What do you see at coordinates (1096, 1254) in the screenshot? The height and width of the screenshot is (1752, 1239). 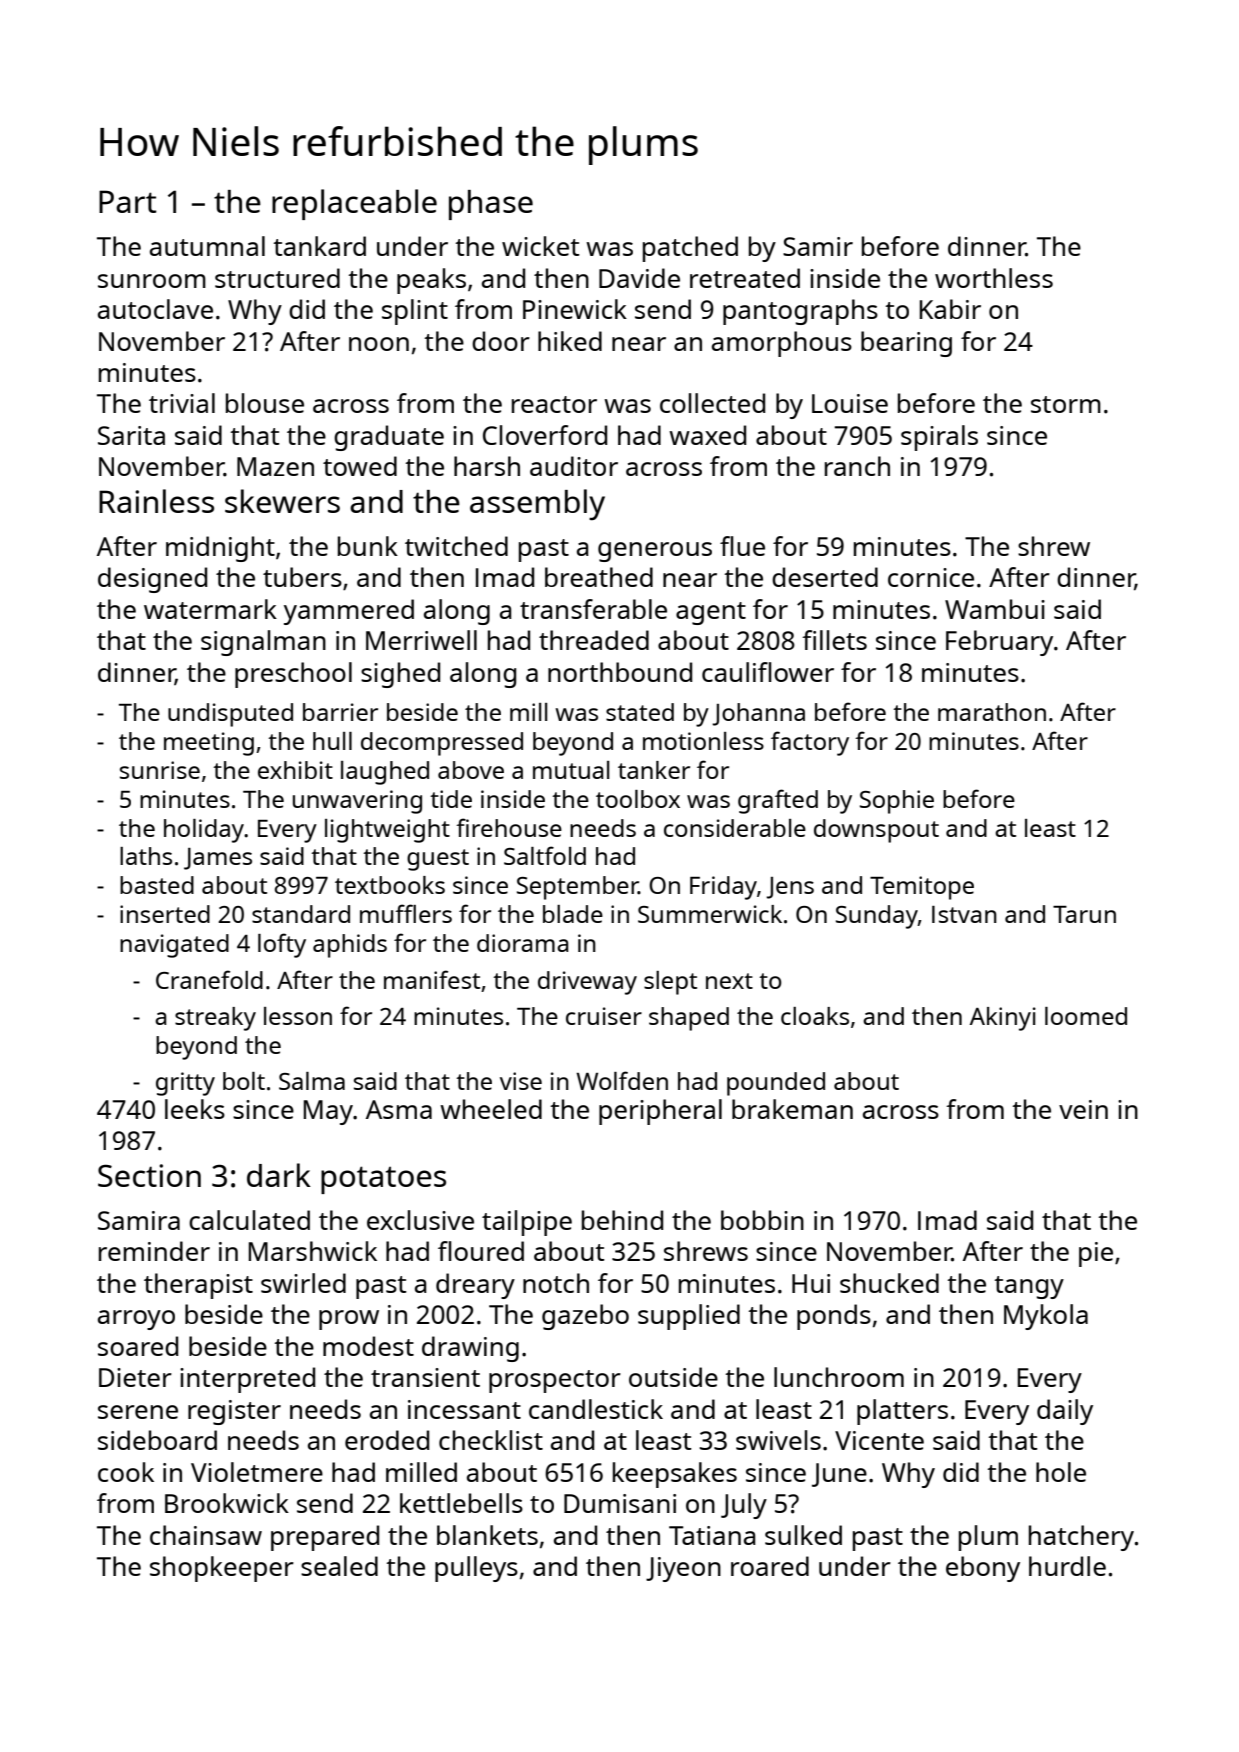 I see `pie` at bounding box center [1096, 1254].
